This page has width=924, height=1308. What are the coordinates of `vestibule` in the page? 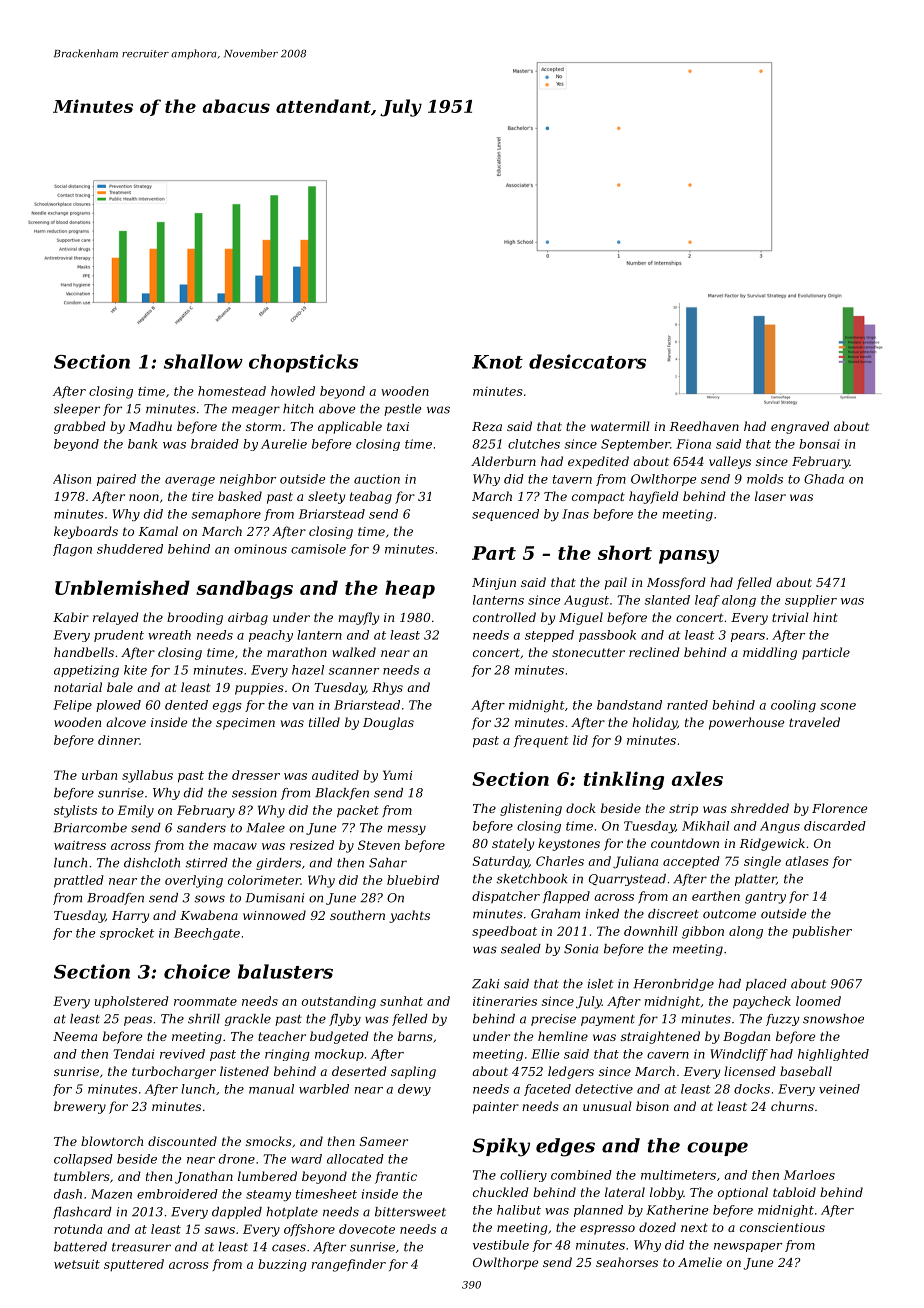 It's located at (501, 1245).
